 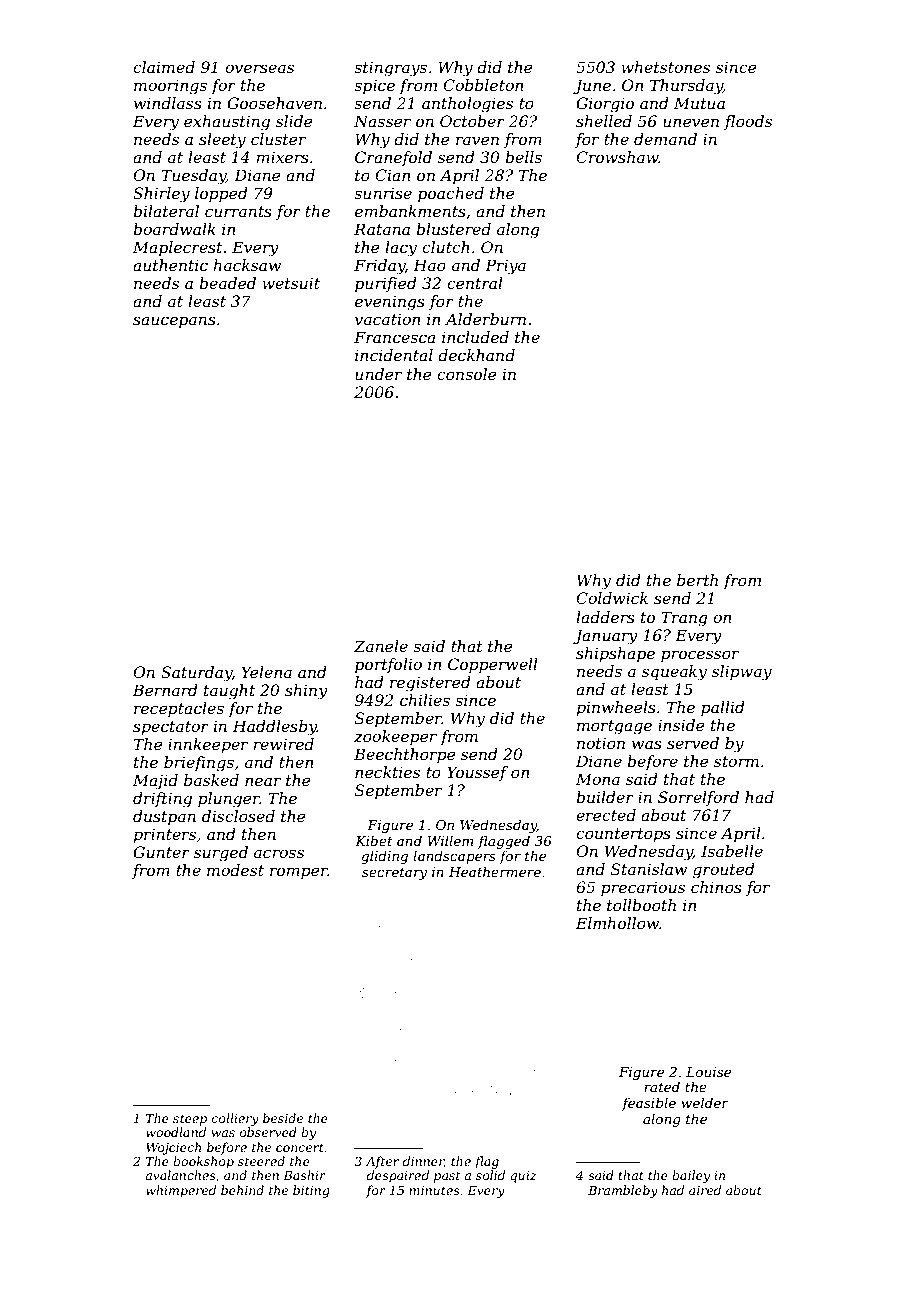 I want to click on slipway, so click(x=742, y=673).
